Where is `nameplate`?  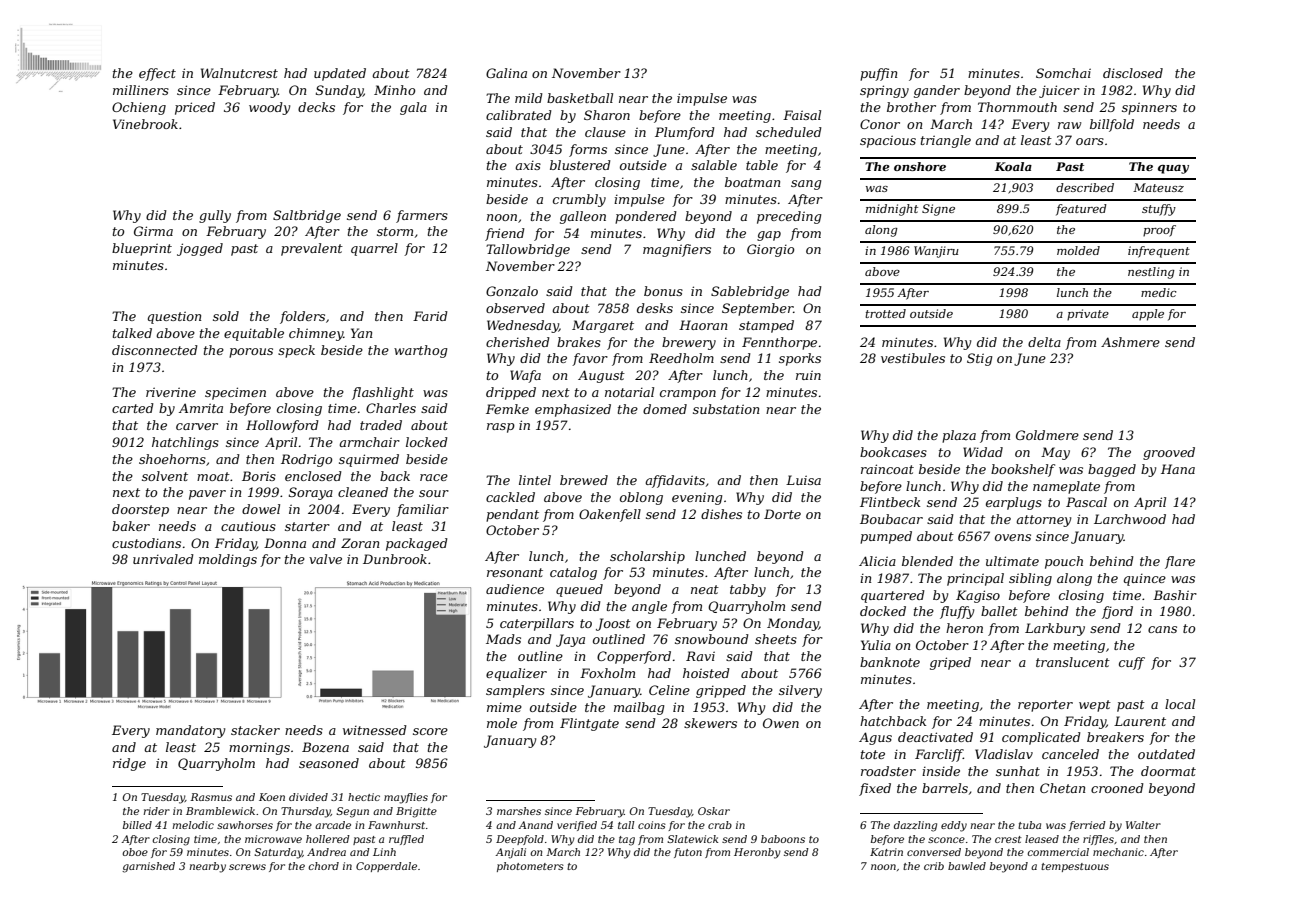
nameplate is located at coordinates (1066, 487).
